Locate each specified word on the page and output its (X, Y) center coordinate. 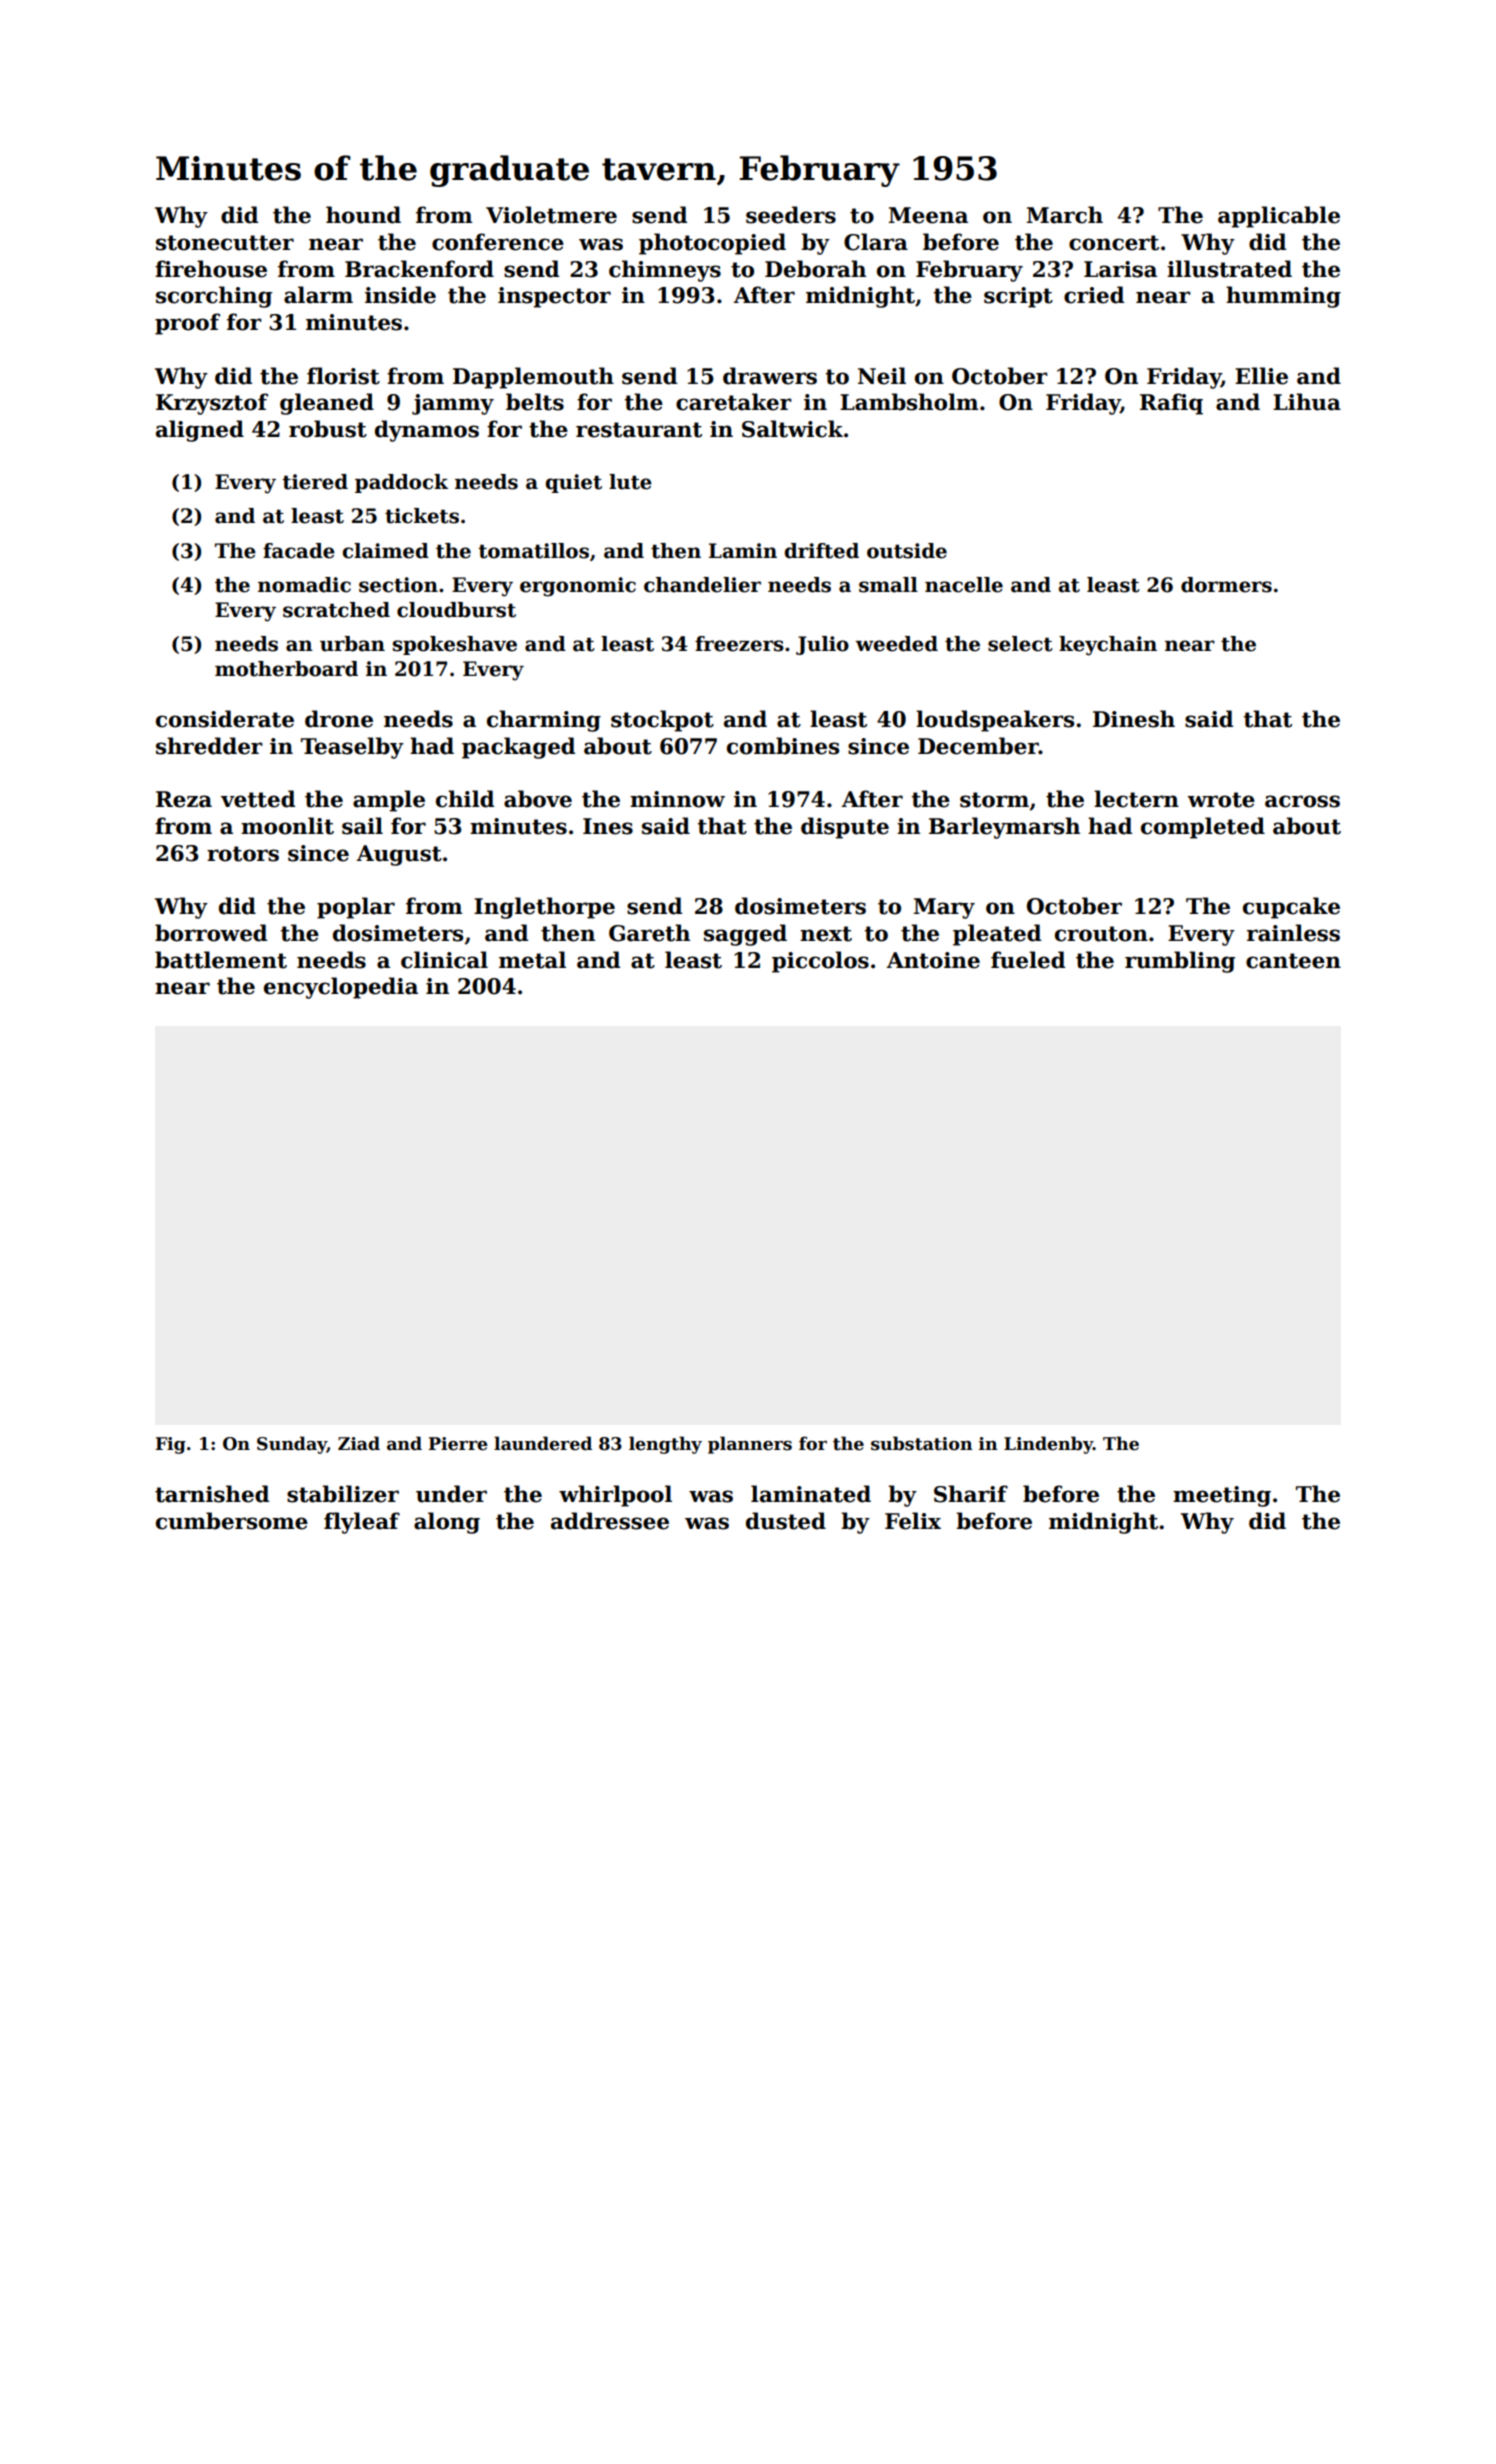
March (1065, 215)
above (538, 799)
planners (750, 1445)
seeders (791, 215)
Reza (184, 799)
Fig (170, 1445)
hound (363, 215)
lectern (1136, 799)
